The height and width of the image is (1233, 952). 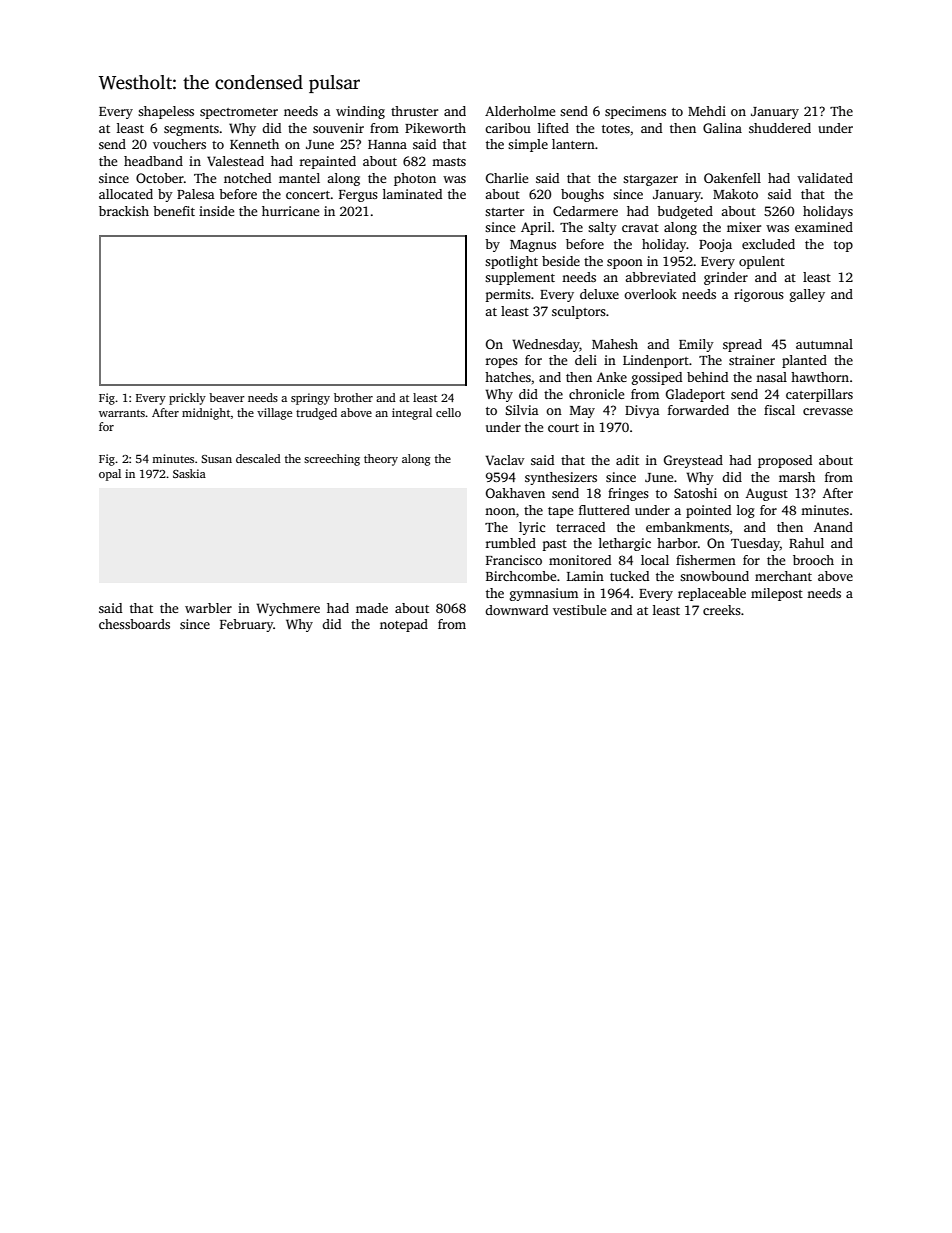 What do you see at coordinates (258, 458) in the image?
I see `descaled` at bounding box center [258, 458].
